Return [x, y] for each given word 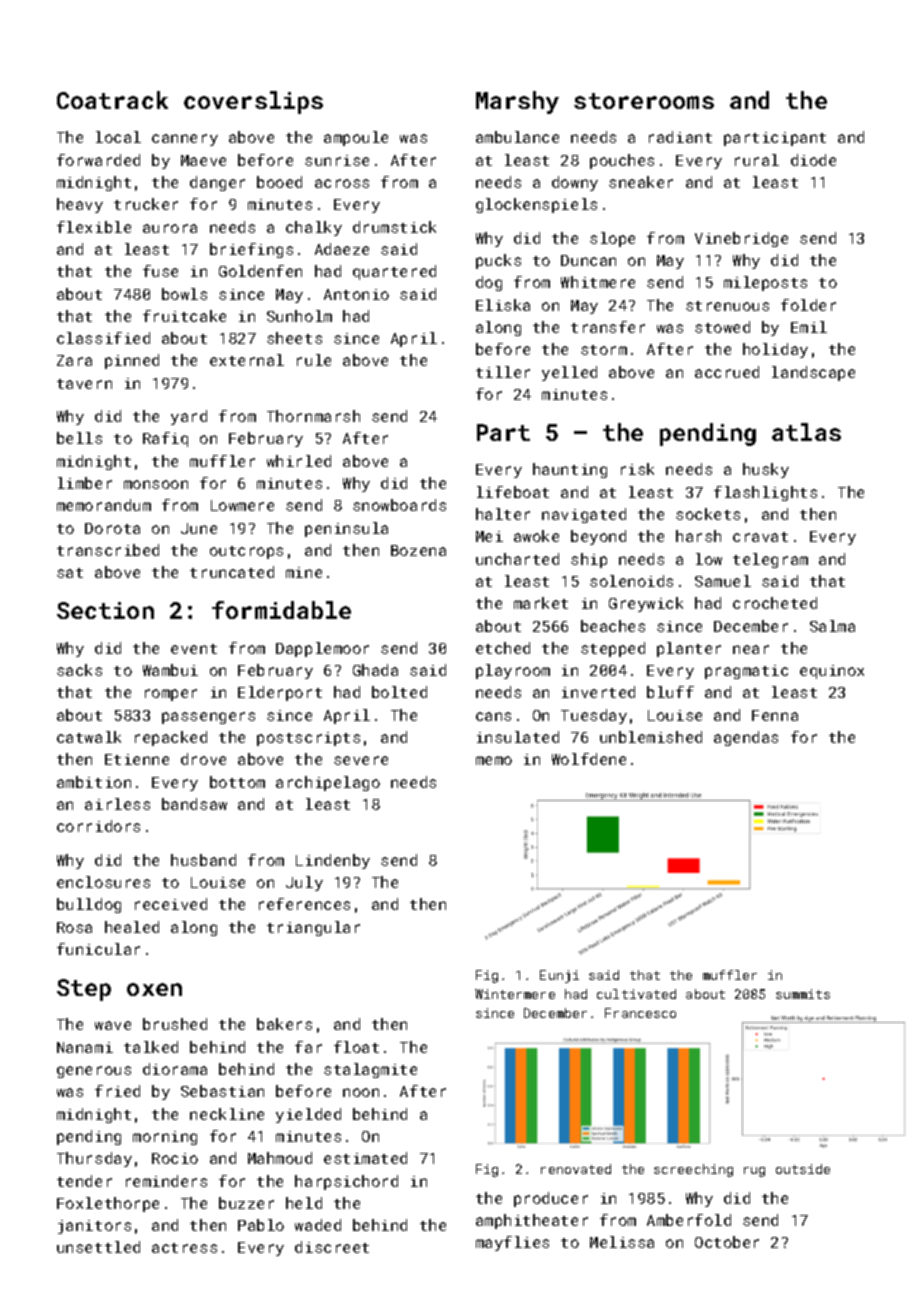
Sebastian [222, 1091]
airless [117, 804]
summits [803, 994]
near [751, 649]
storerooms [644, 101]
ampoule [356, 138]
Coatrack [112, 100]
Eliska [503, 305]
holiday [775, 350]
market [541, 603]
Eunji [559, 976]
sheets [294, 338]
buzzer [246, 1203]
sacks [79, 670]
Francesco [640, 1013]
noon [361, 1092]
